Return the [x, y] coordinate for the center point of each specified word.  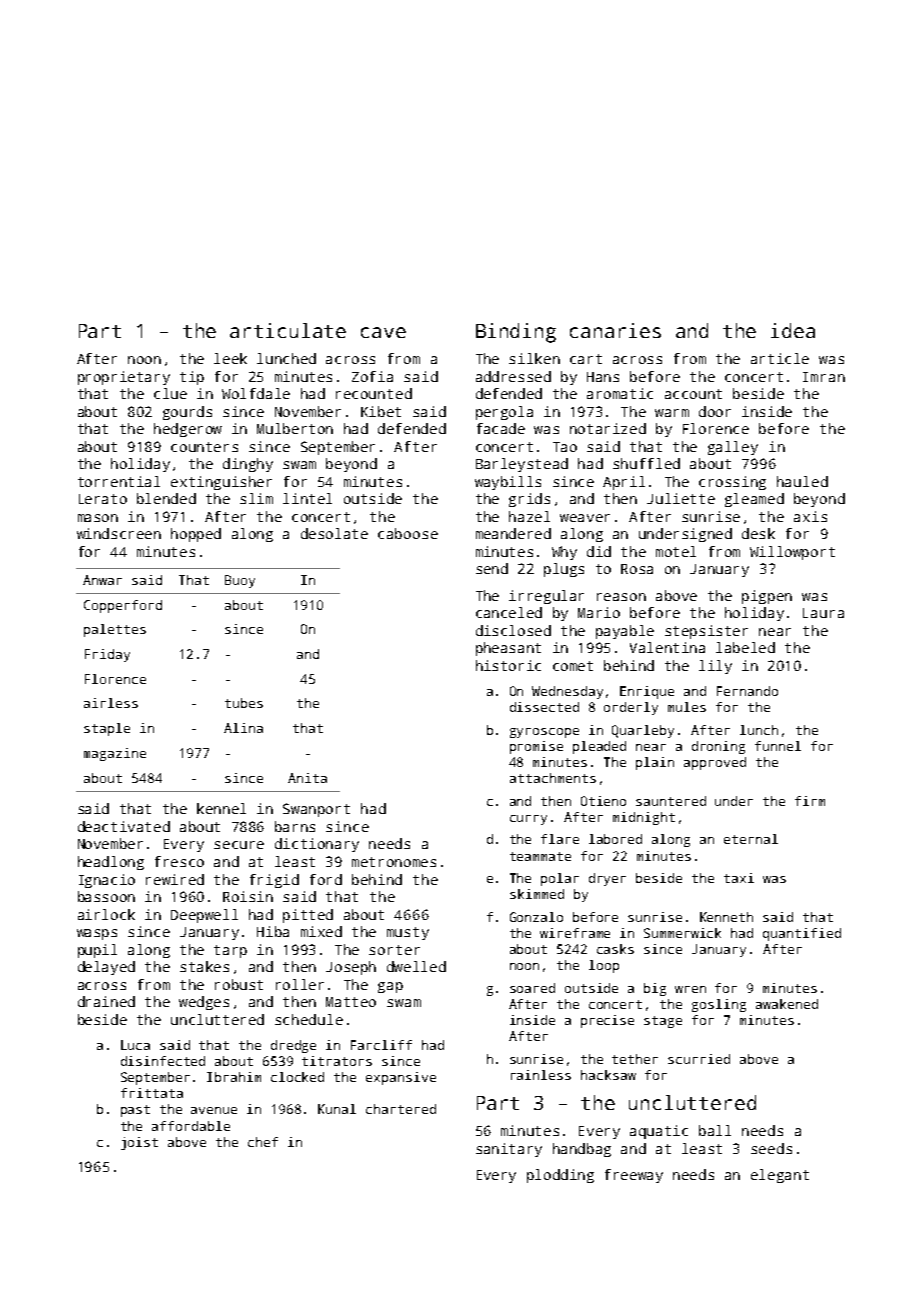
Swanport [316, 810]
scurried [699, 1059]
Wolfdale [256, 393]
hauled [802, 481]
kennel [221, 808]
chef [263, 1142]
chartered [401, 1109]
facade [501, 428]
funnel [778, 746]
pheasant [508, 649]
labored [615, 839]
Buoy [240, 581]
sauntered [671, 801]
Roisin [248, 896]
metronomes [394, 862]
